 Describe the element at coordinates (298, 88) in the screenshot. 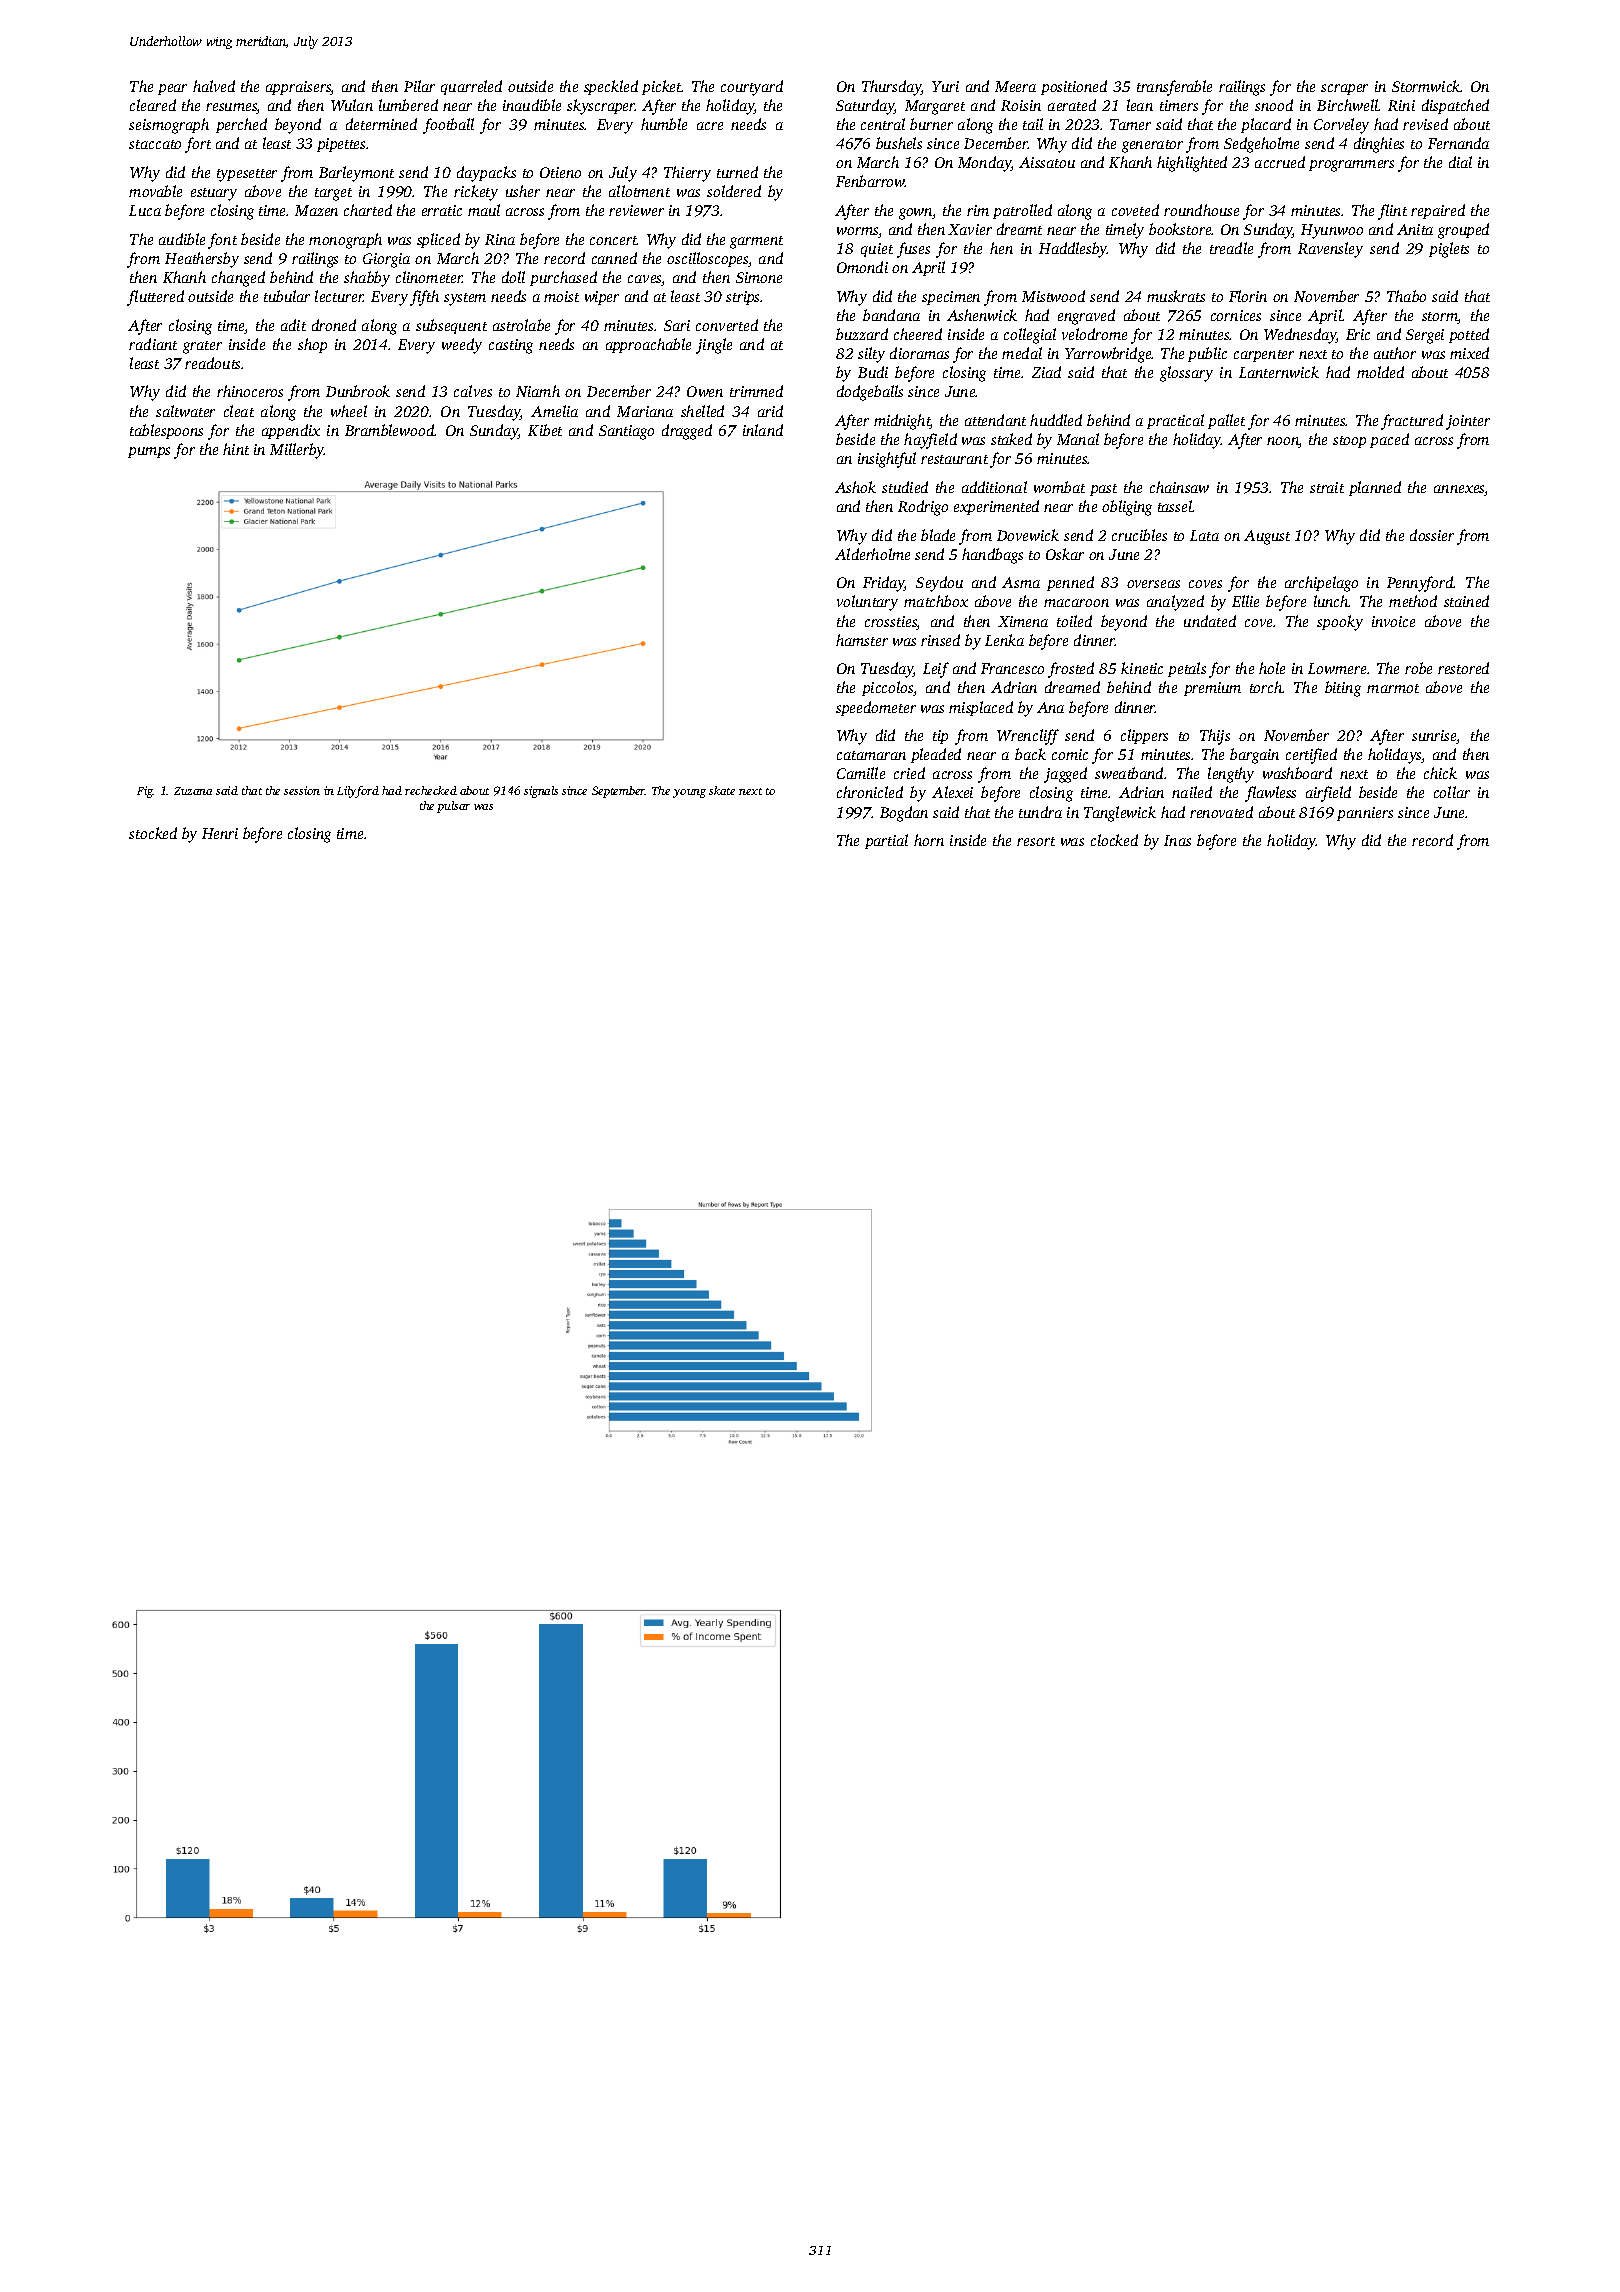

I see `appraisers` at that location.
